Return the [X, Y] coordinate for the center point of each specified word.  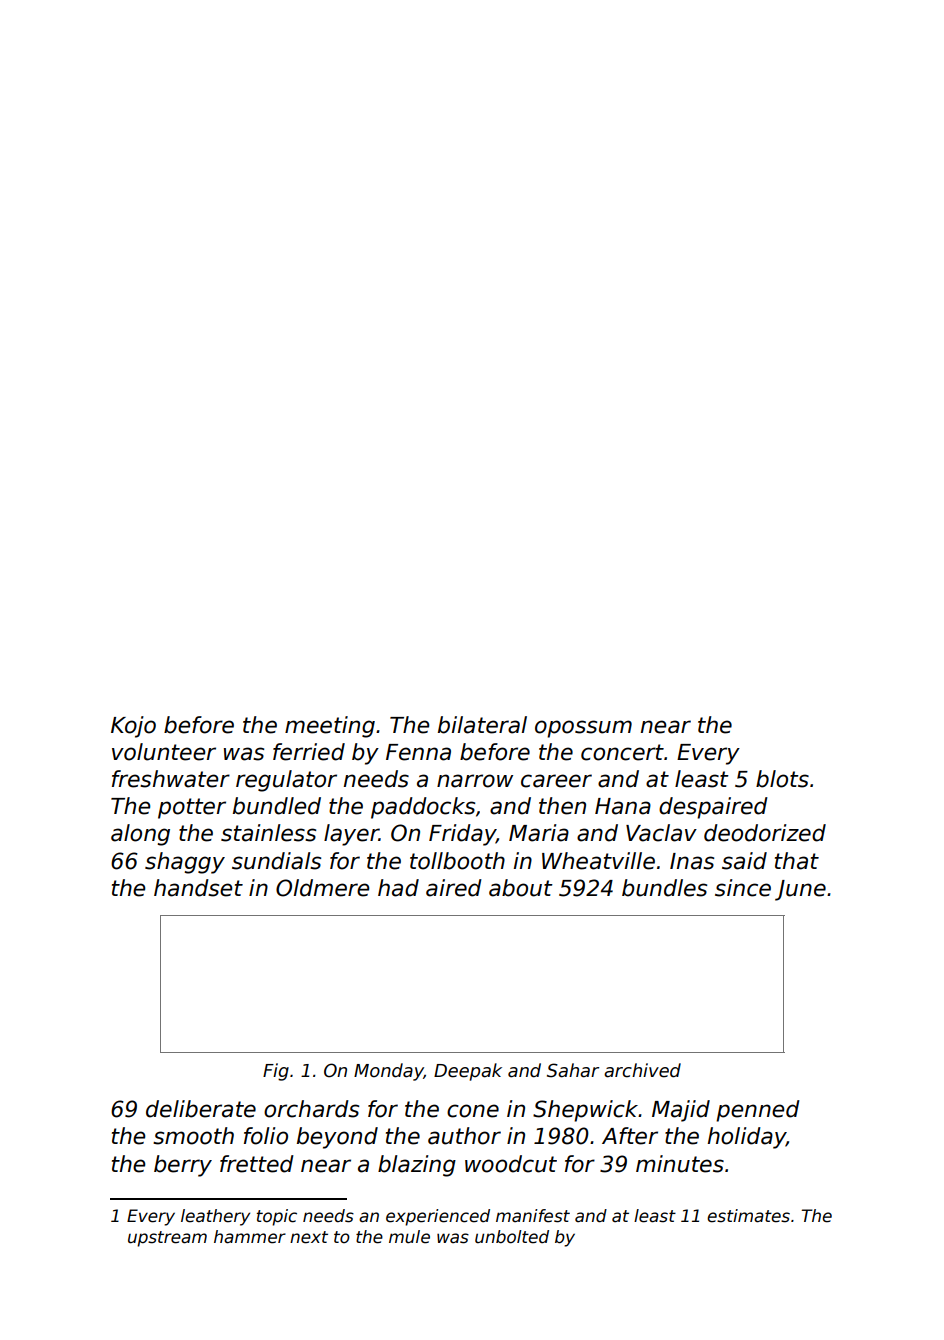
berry [183, 1166]
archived [642, 1070]
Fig [276, 1072]
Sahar [573, 1070]
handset [198, 888]
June [800, 890]
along [140, 835]
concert [622, 752]
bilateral [482, 725]
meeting [330, 727]
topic [277, 1217]
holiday [747, 1138]
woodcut [511, 1164]
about [521, 888]
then [562, 806]
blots [782, 779]
